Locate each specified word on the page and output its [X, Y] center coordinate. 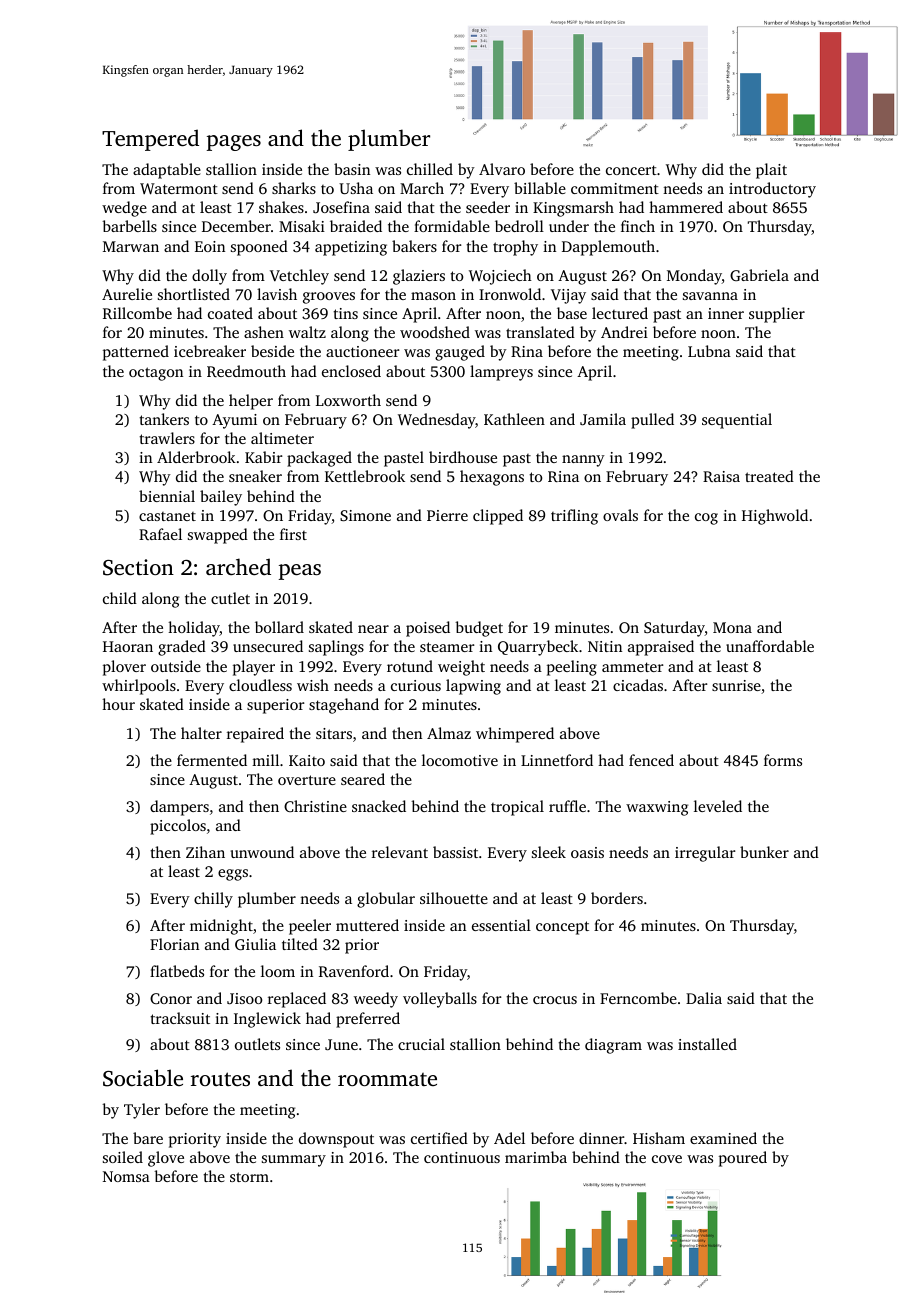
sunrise [736, 685]
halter [201, 733]
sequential [737, 421]
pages [234, 143]
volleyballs [440, 1000]
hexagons [492, 478]
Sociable [143, 1078]
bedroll [519, 226]
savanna [710, 296]
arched [238, 566]
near [373, 629]
